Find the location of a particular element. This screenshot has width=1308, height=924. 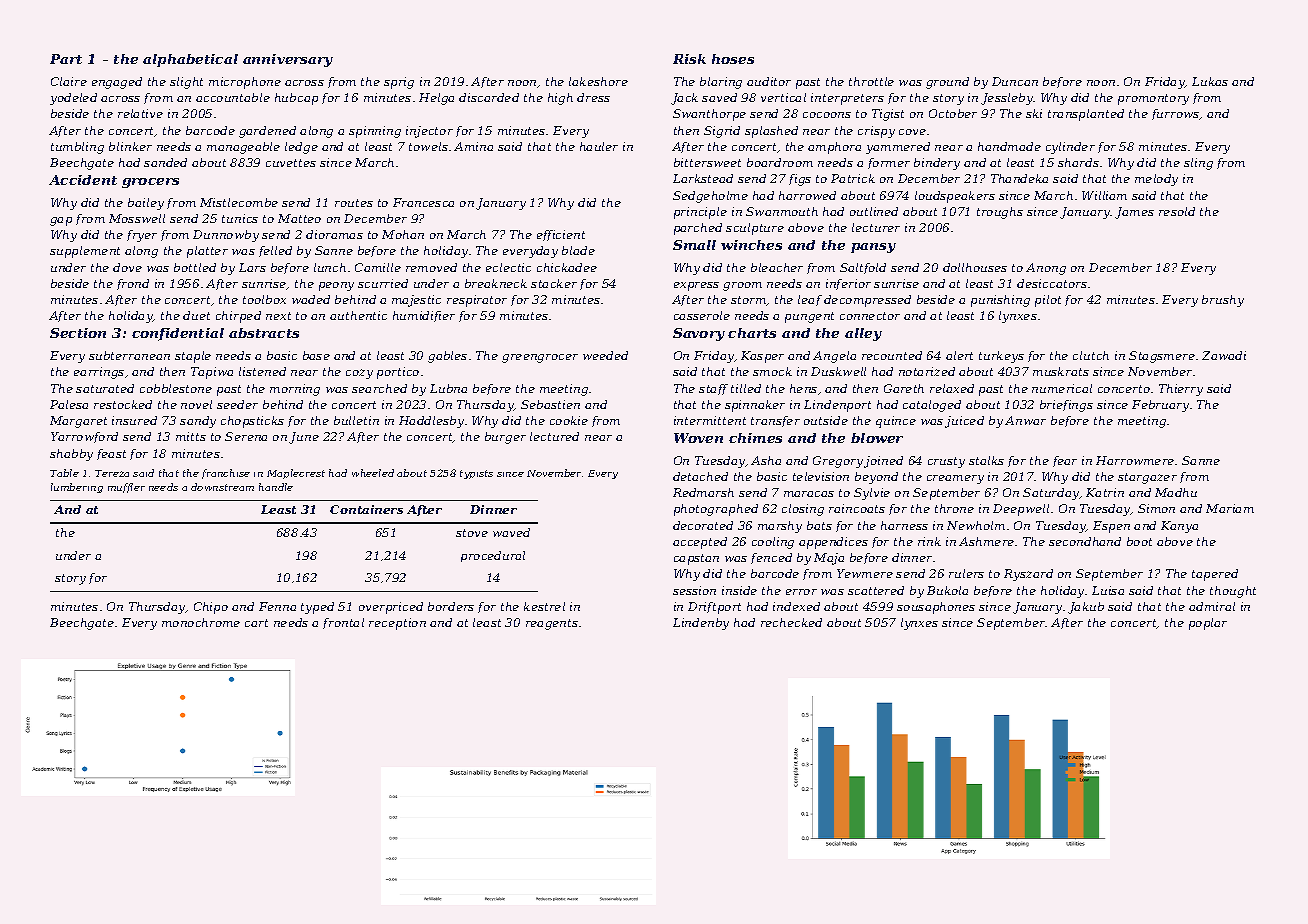

staff is located at coordinates (713, 389).
